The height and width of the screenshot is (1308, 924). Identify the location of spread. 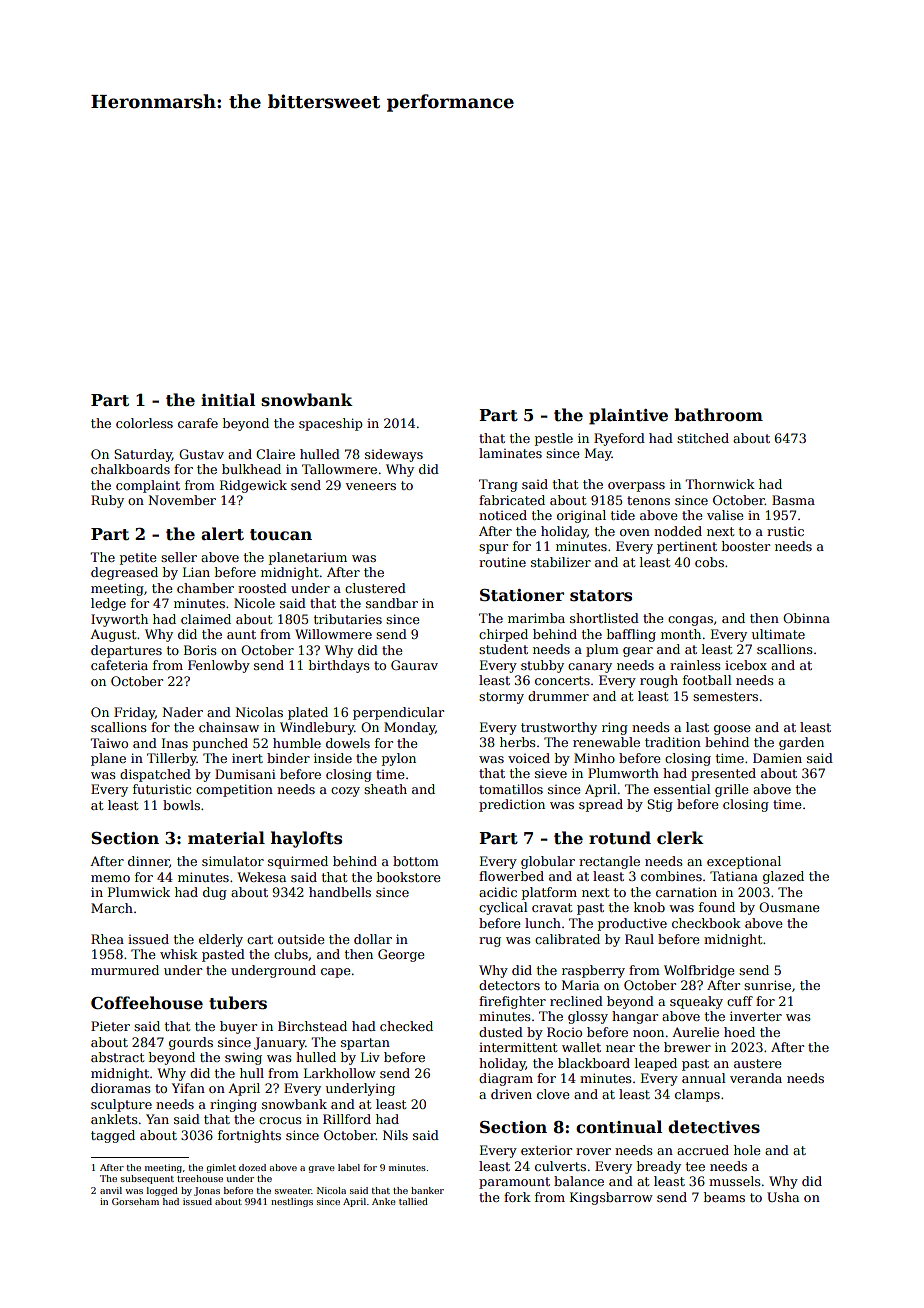
(601, 805).
